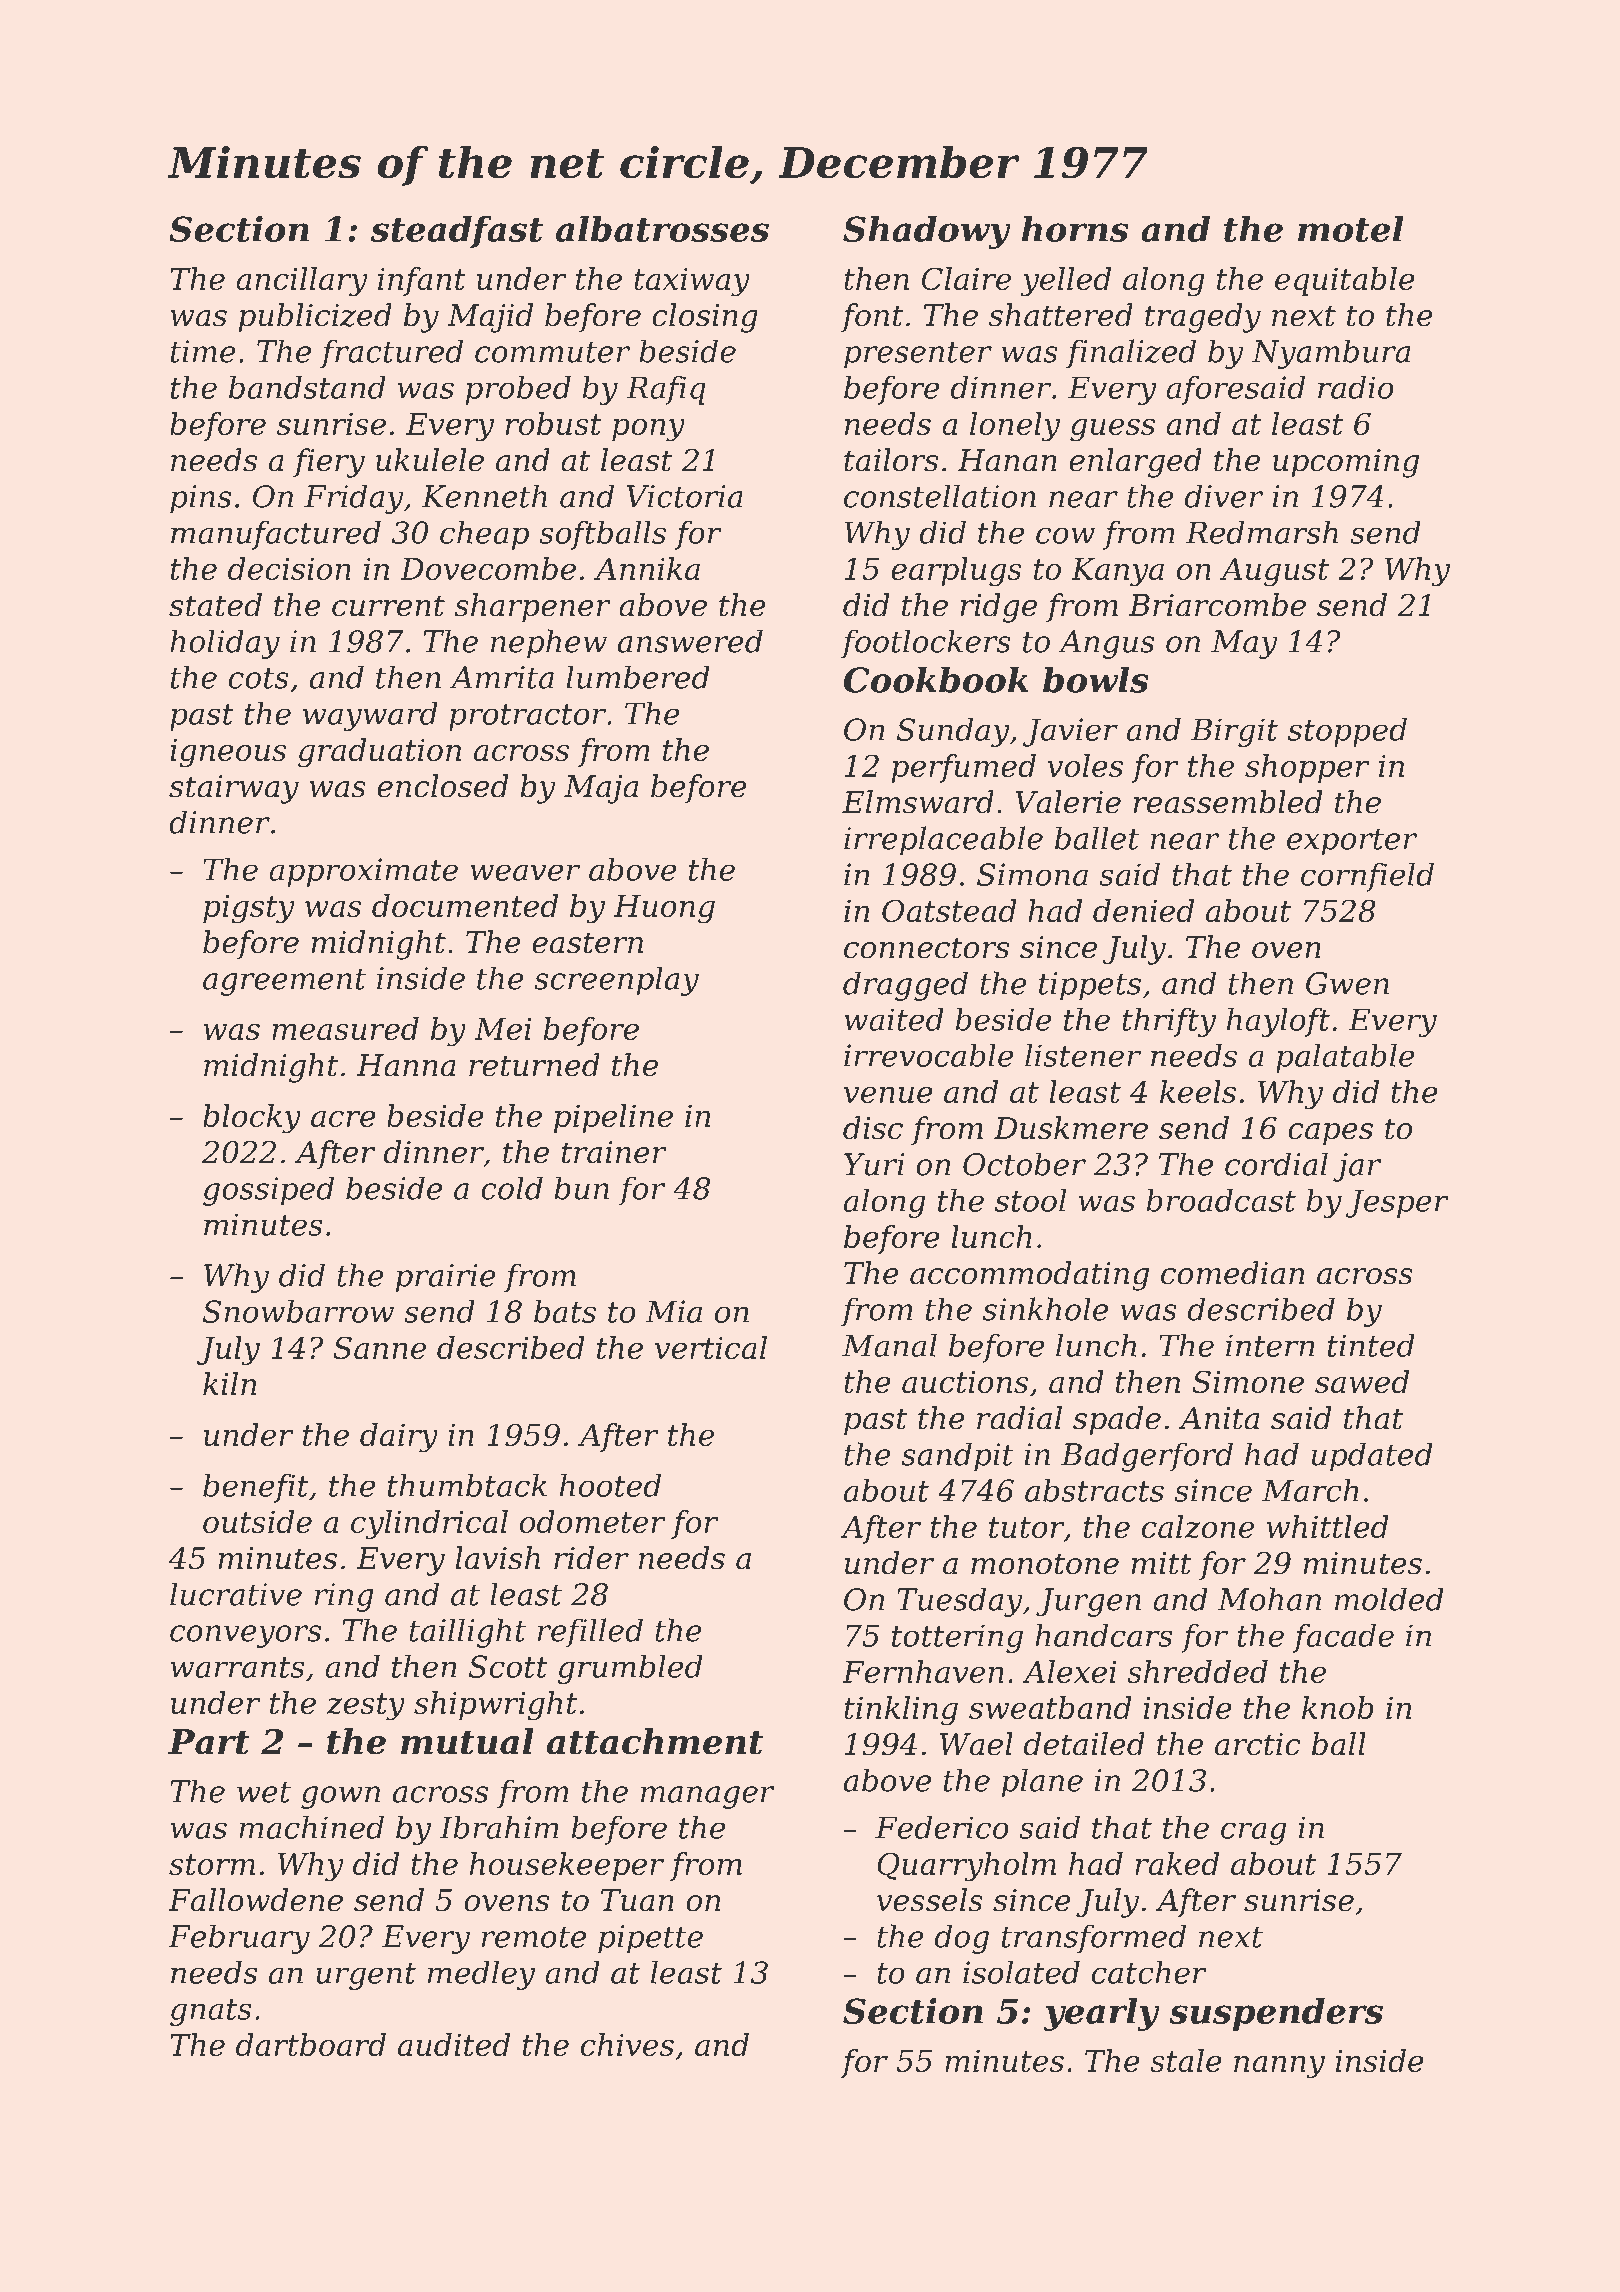  I want to click on Elmsward, so click(918, 802).
